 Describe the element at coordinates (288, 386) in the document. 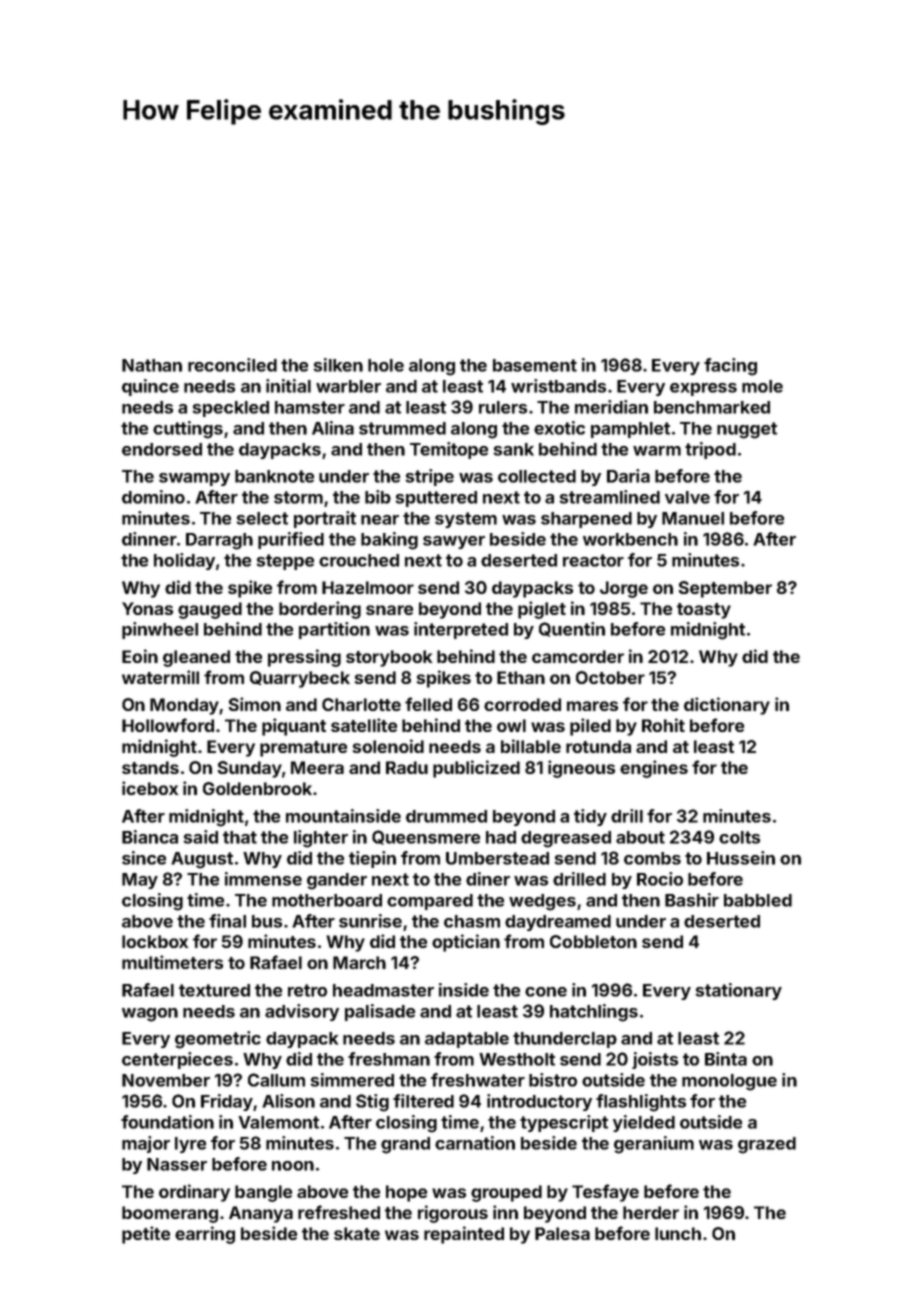

I see `initial` at that location.
